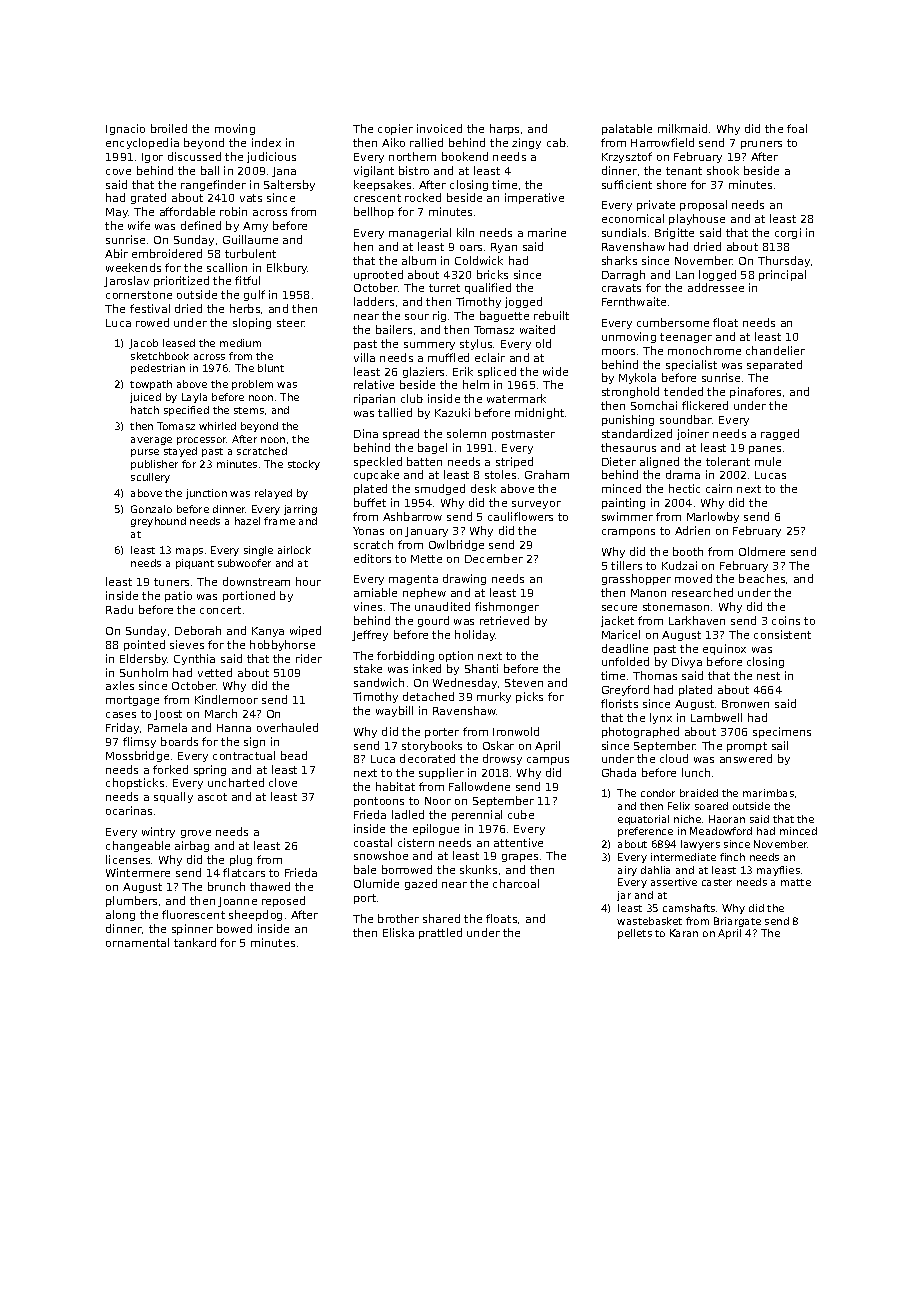 Image resolution: width=924 pixels, height=1308 pixels. What do you see at coordinates (768, 461) in the screenshot?
I see `mule` at bounding box center [768, 461].
